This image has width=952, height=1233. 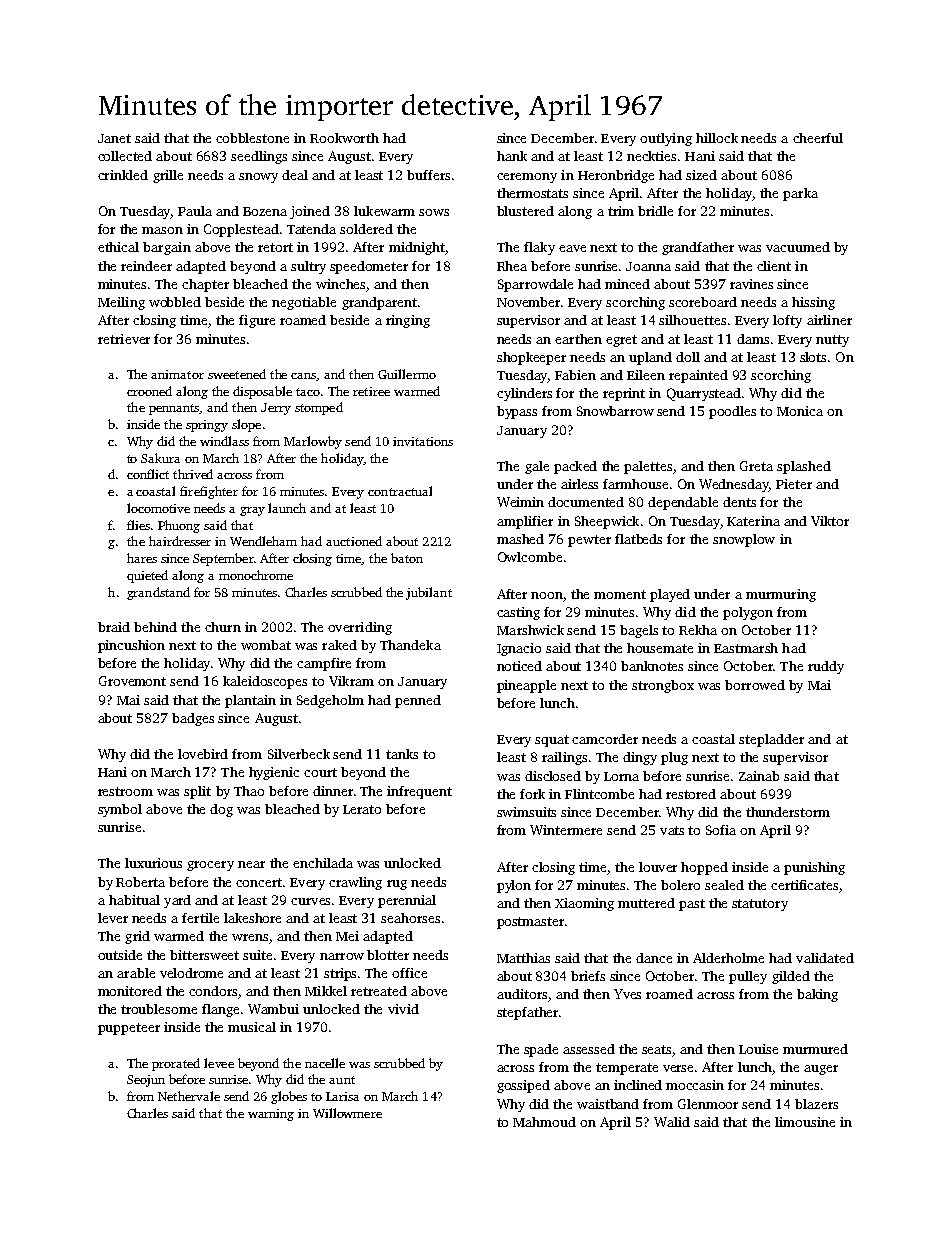 I want to click on bittersweet, so click(x=204, y=955).
